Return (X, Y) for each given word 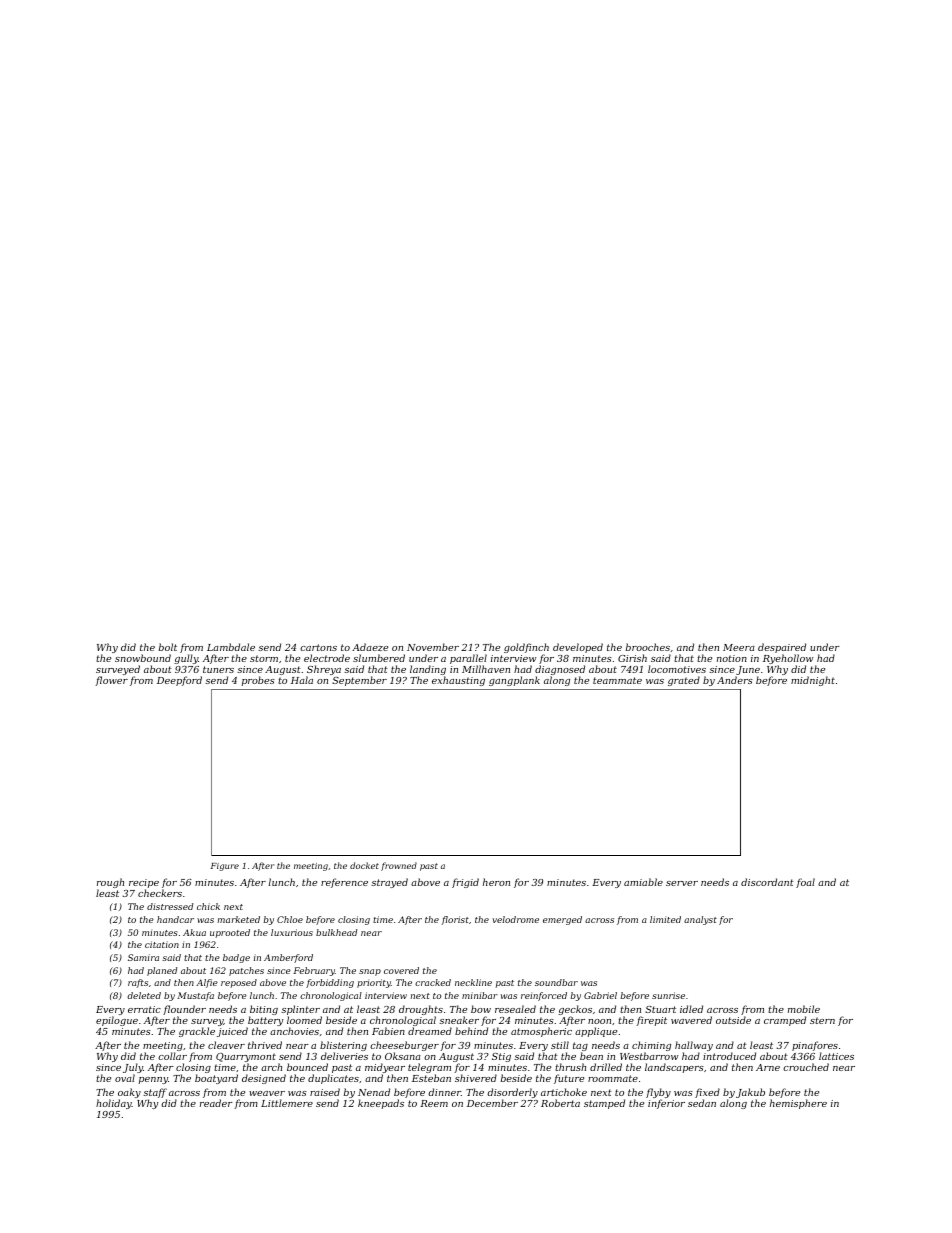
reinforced (544, 996)
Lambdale (231, 647)
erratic (144, 1009)
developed (578, 648)
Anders (735, 680)
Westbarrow (649, 1056)
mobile (804, 1009)
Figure (224, 867)
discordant (767, 882)
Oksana (403, 1056)
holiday (114, 1104)
